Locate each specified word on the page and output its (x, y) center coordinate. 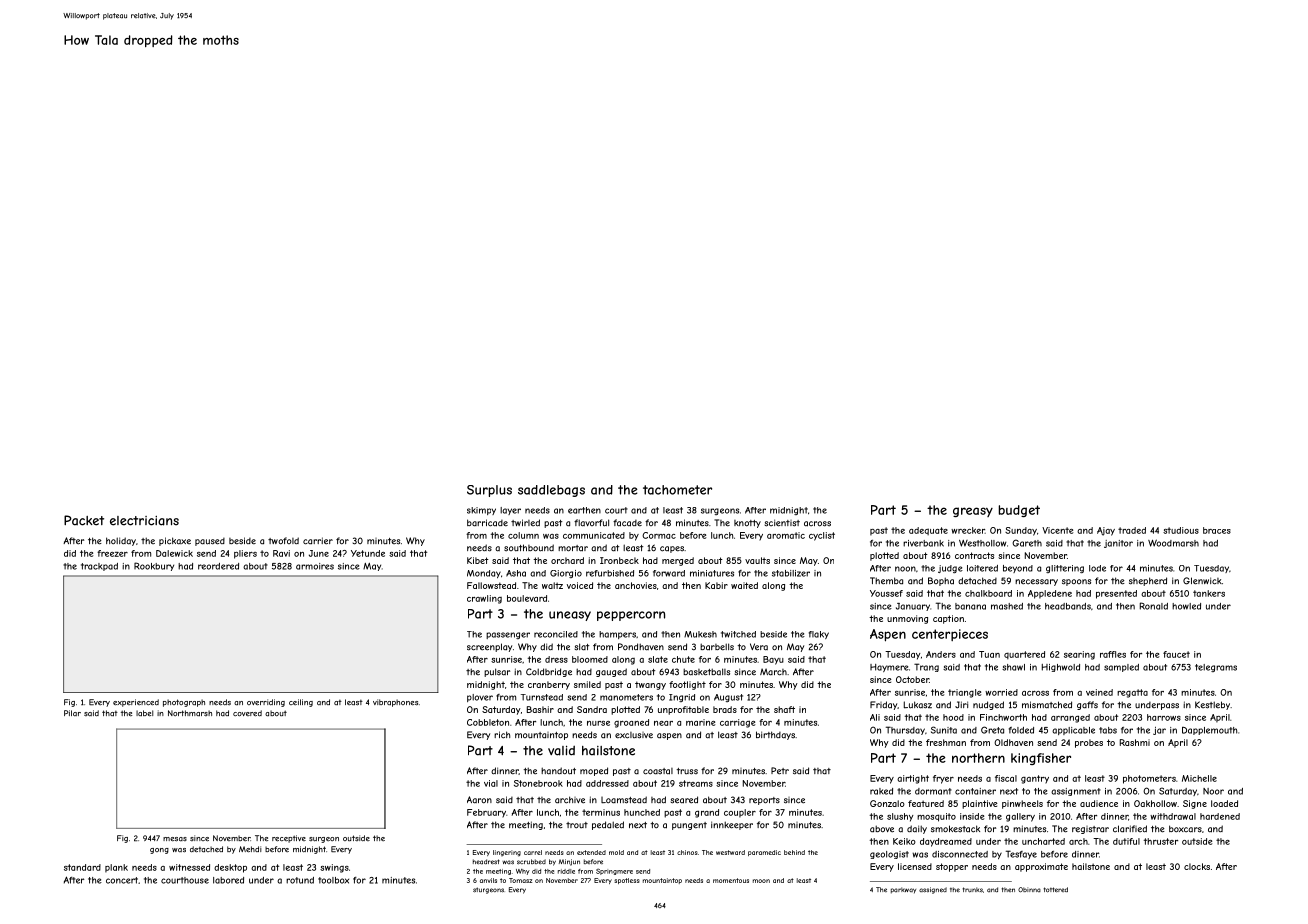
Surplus (489, 491)
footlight (687, 685)
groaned (631, 723)
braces (1217, 530)
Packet (84, 520)
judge (950, 569)
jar (1159, 731)
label (144, 713)
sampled (1121, 668)
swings (334, 868)
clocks (1197, 866)
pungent (689, 826)
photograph (184, 703)
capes (672, 549)
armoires (315, 566)
